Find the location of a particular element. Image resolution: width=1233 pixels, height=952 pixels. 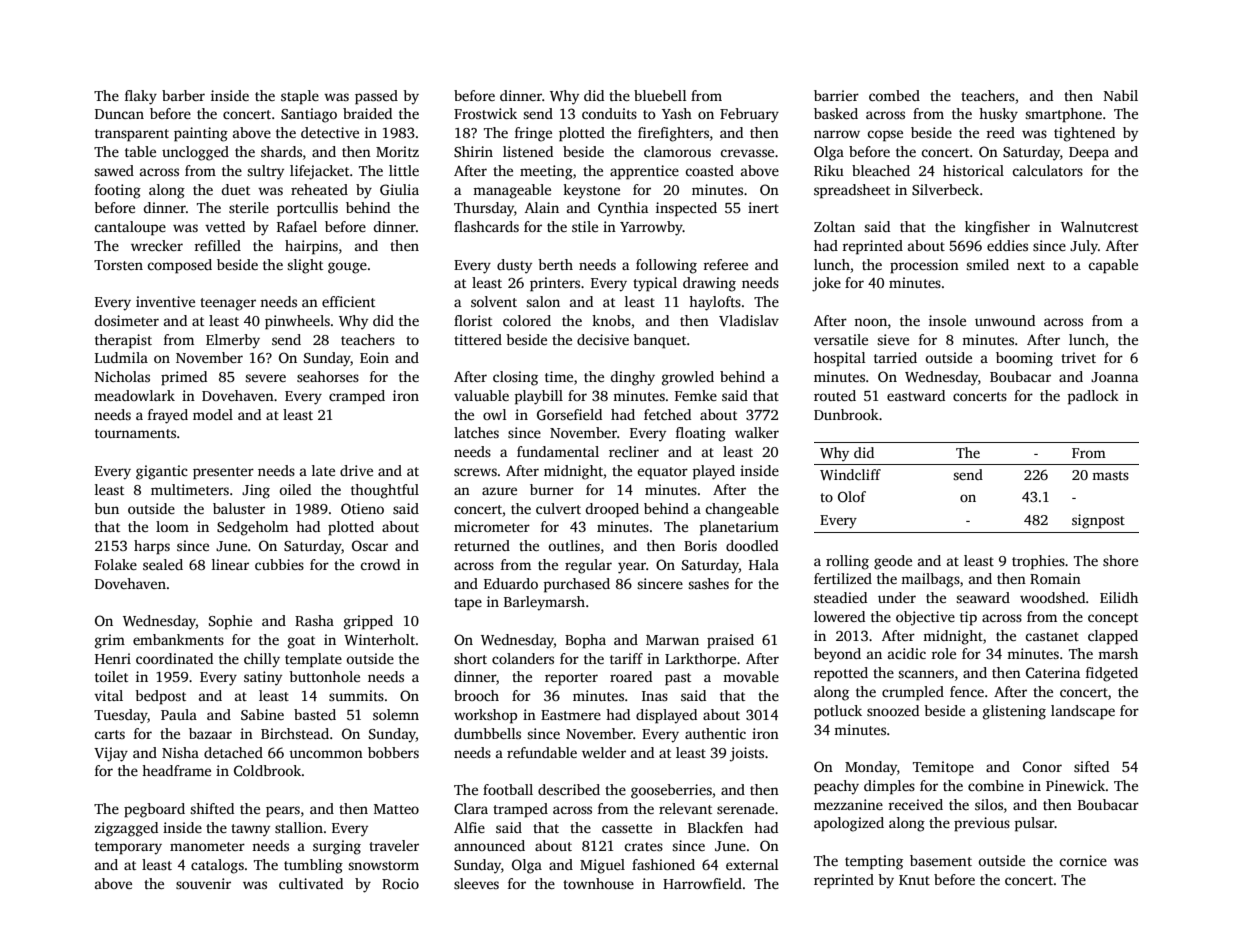

shards is located at coordinates (281, 151).
